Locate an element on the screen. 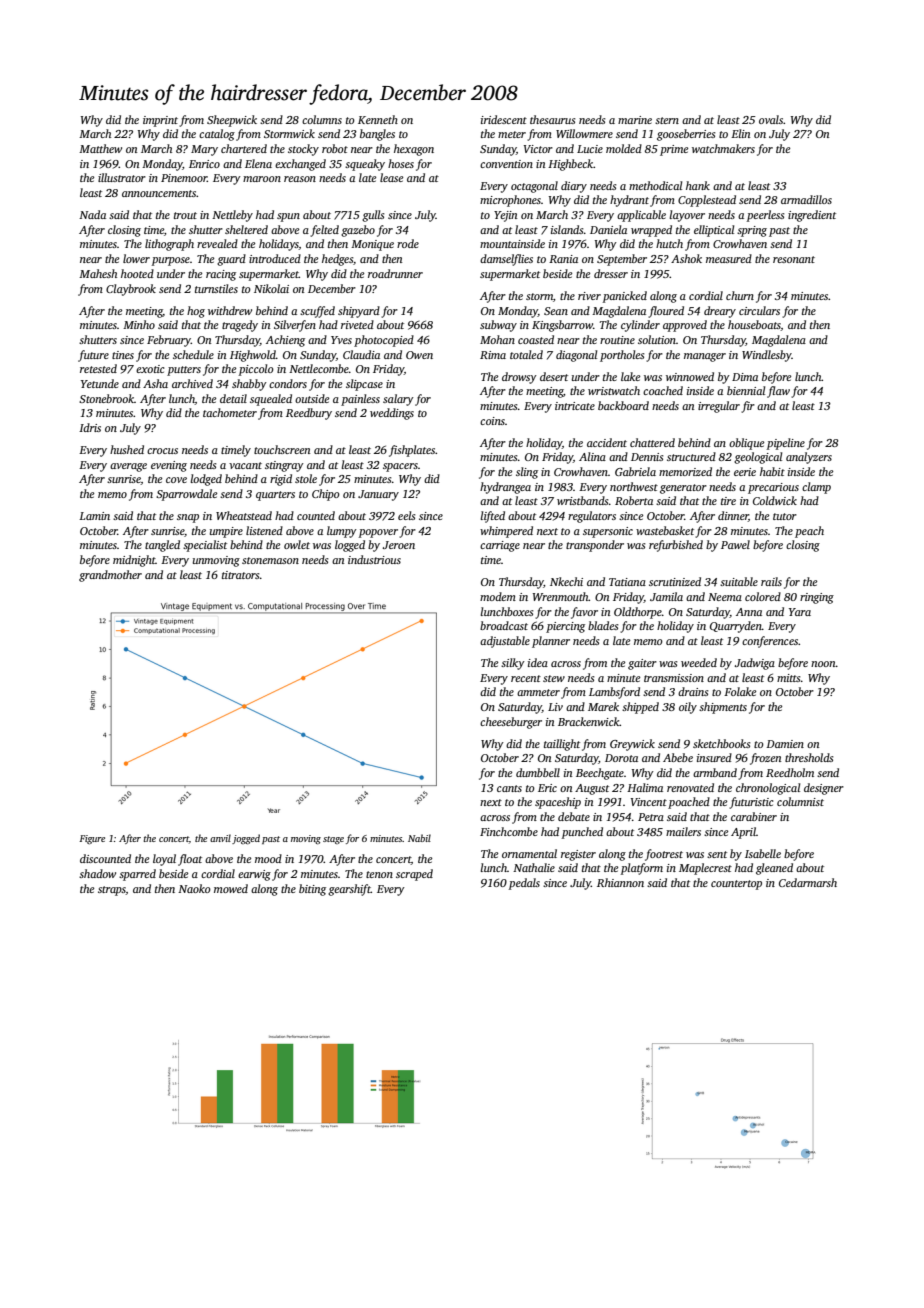 This screenshot has height=1308, width=924. modem is located at coordinates (498, 596).
